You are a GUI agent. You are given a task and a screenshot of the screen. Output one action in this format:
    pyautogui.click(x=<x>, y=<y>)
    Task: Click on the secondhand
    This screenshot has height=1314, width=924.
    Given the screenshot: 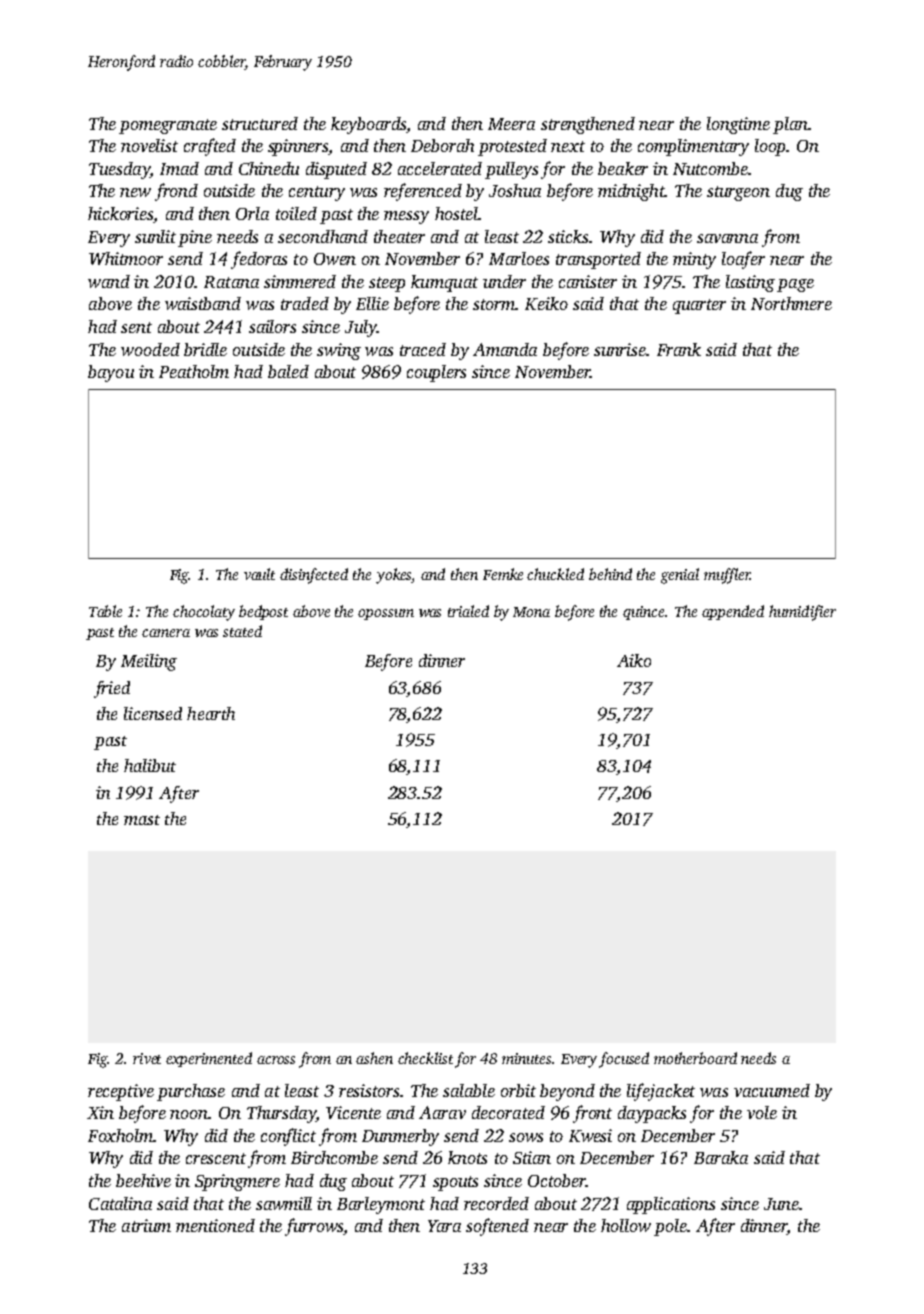 What is the action you would take?
    pyautogui.click(x=323, y=236)
